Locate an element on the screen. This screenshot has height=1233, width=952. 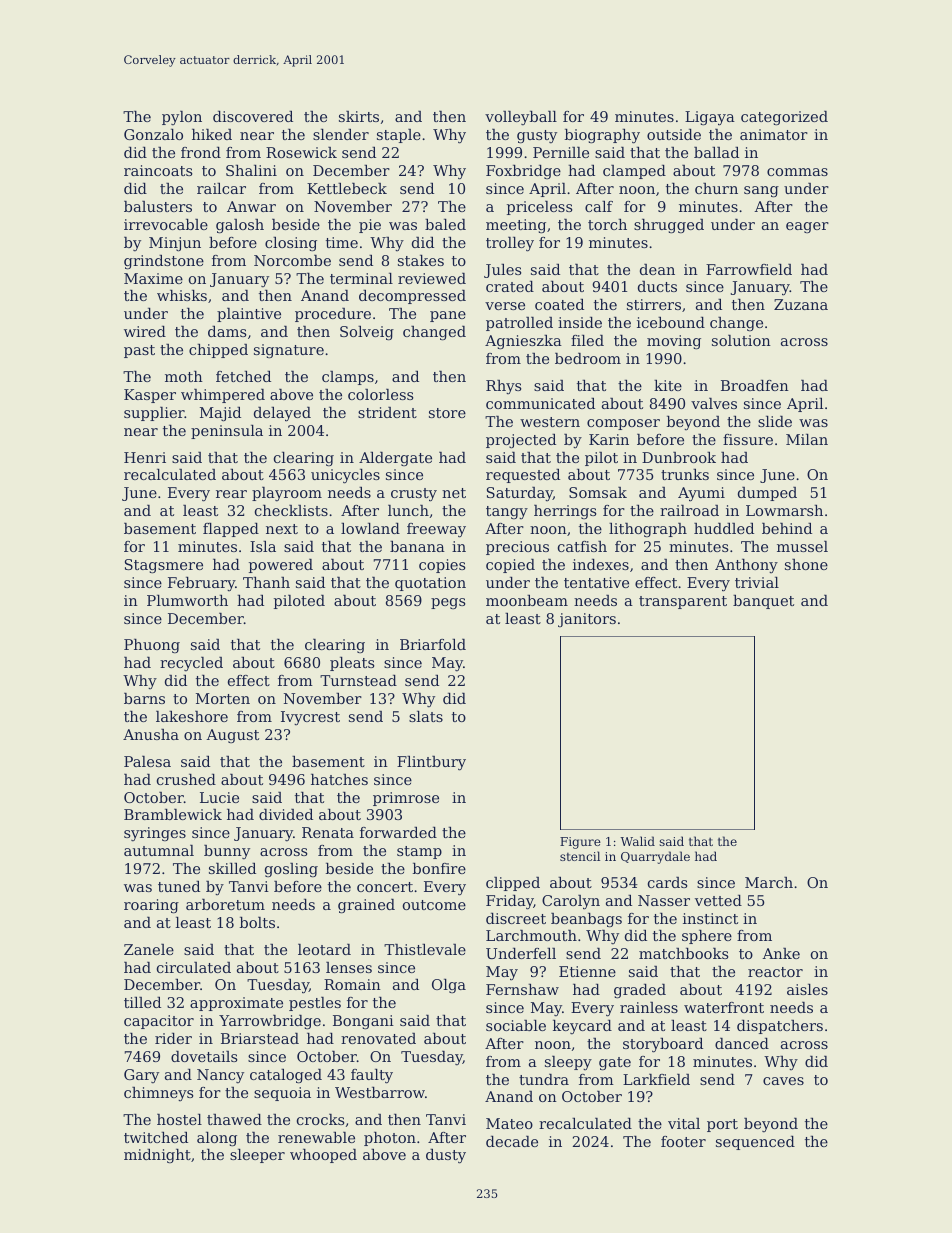
Anthony is located at coordinates (746, 566).
